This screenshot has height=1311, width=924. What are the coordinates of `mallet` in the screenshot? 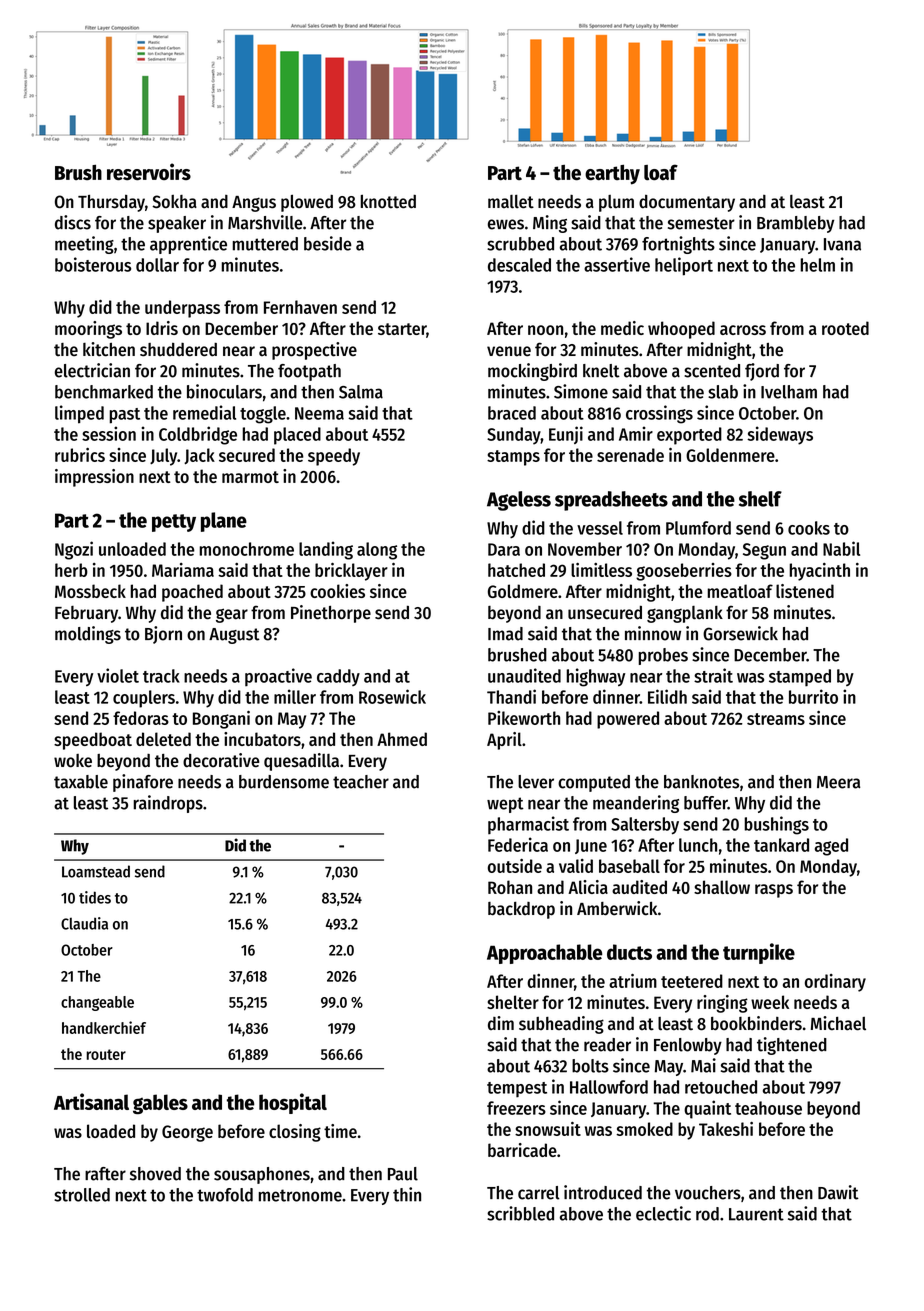 It's located at (511, 202).
